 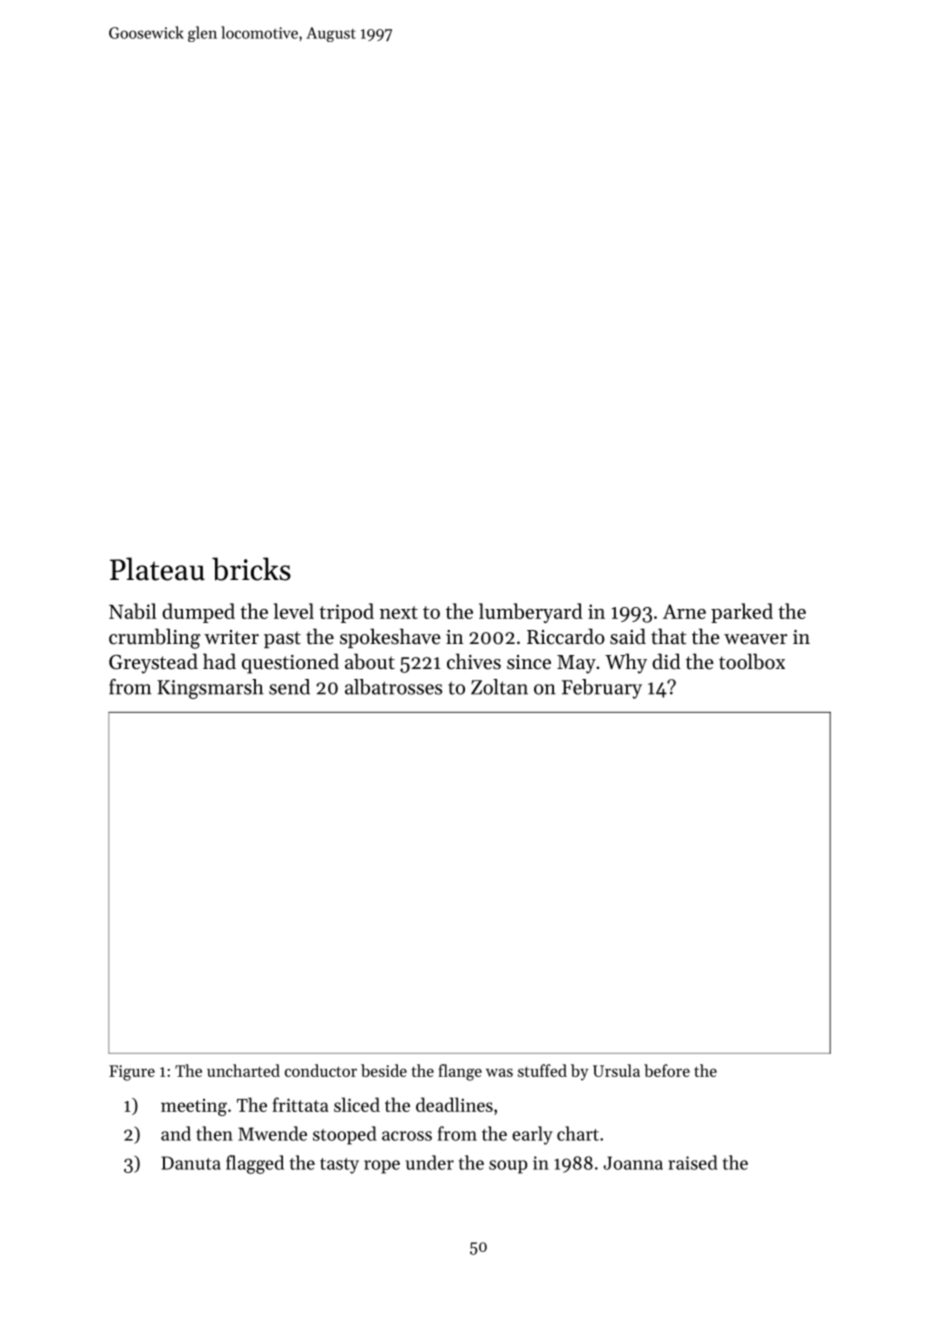 I want to click on parked, so click(x=742, y=613).
